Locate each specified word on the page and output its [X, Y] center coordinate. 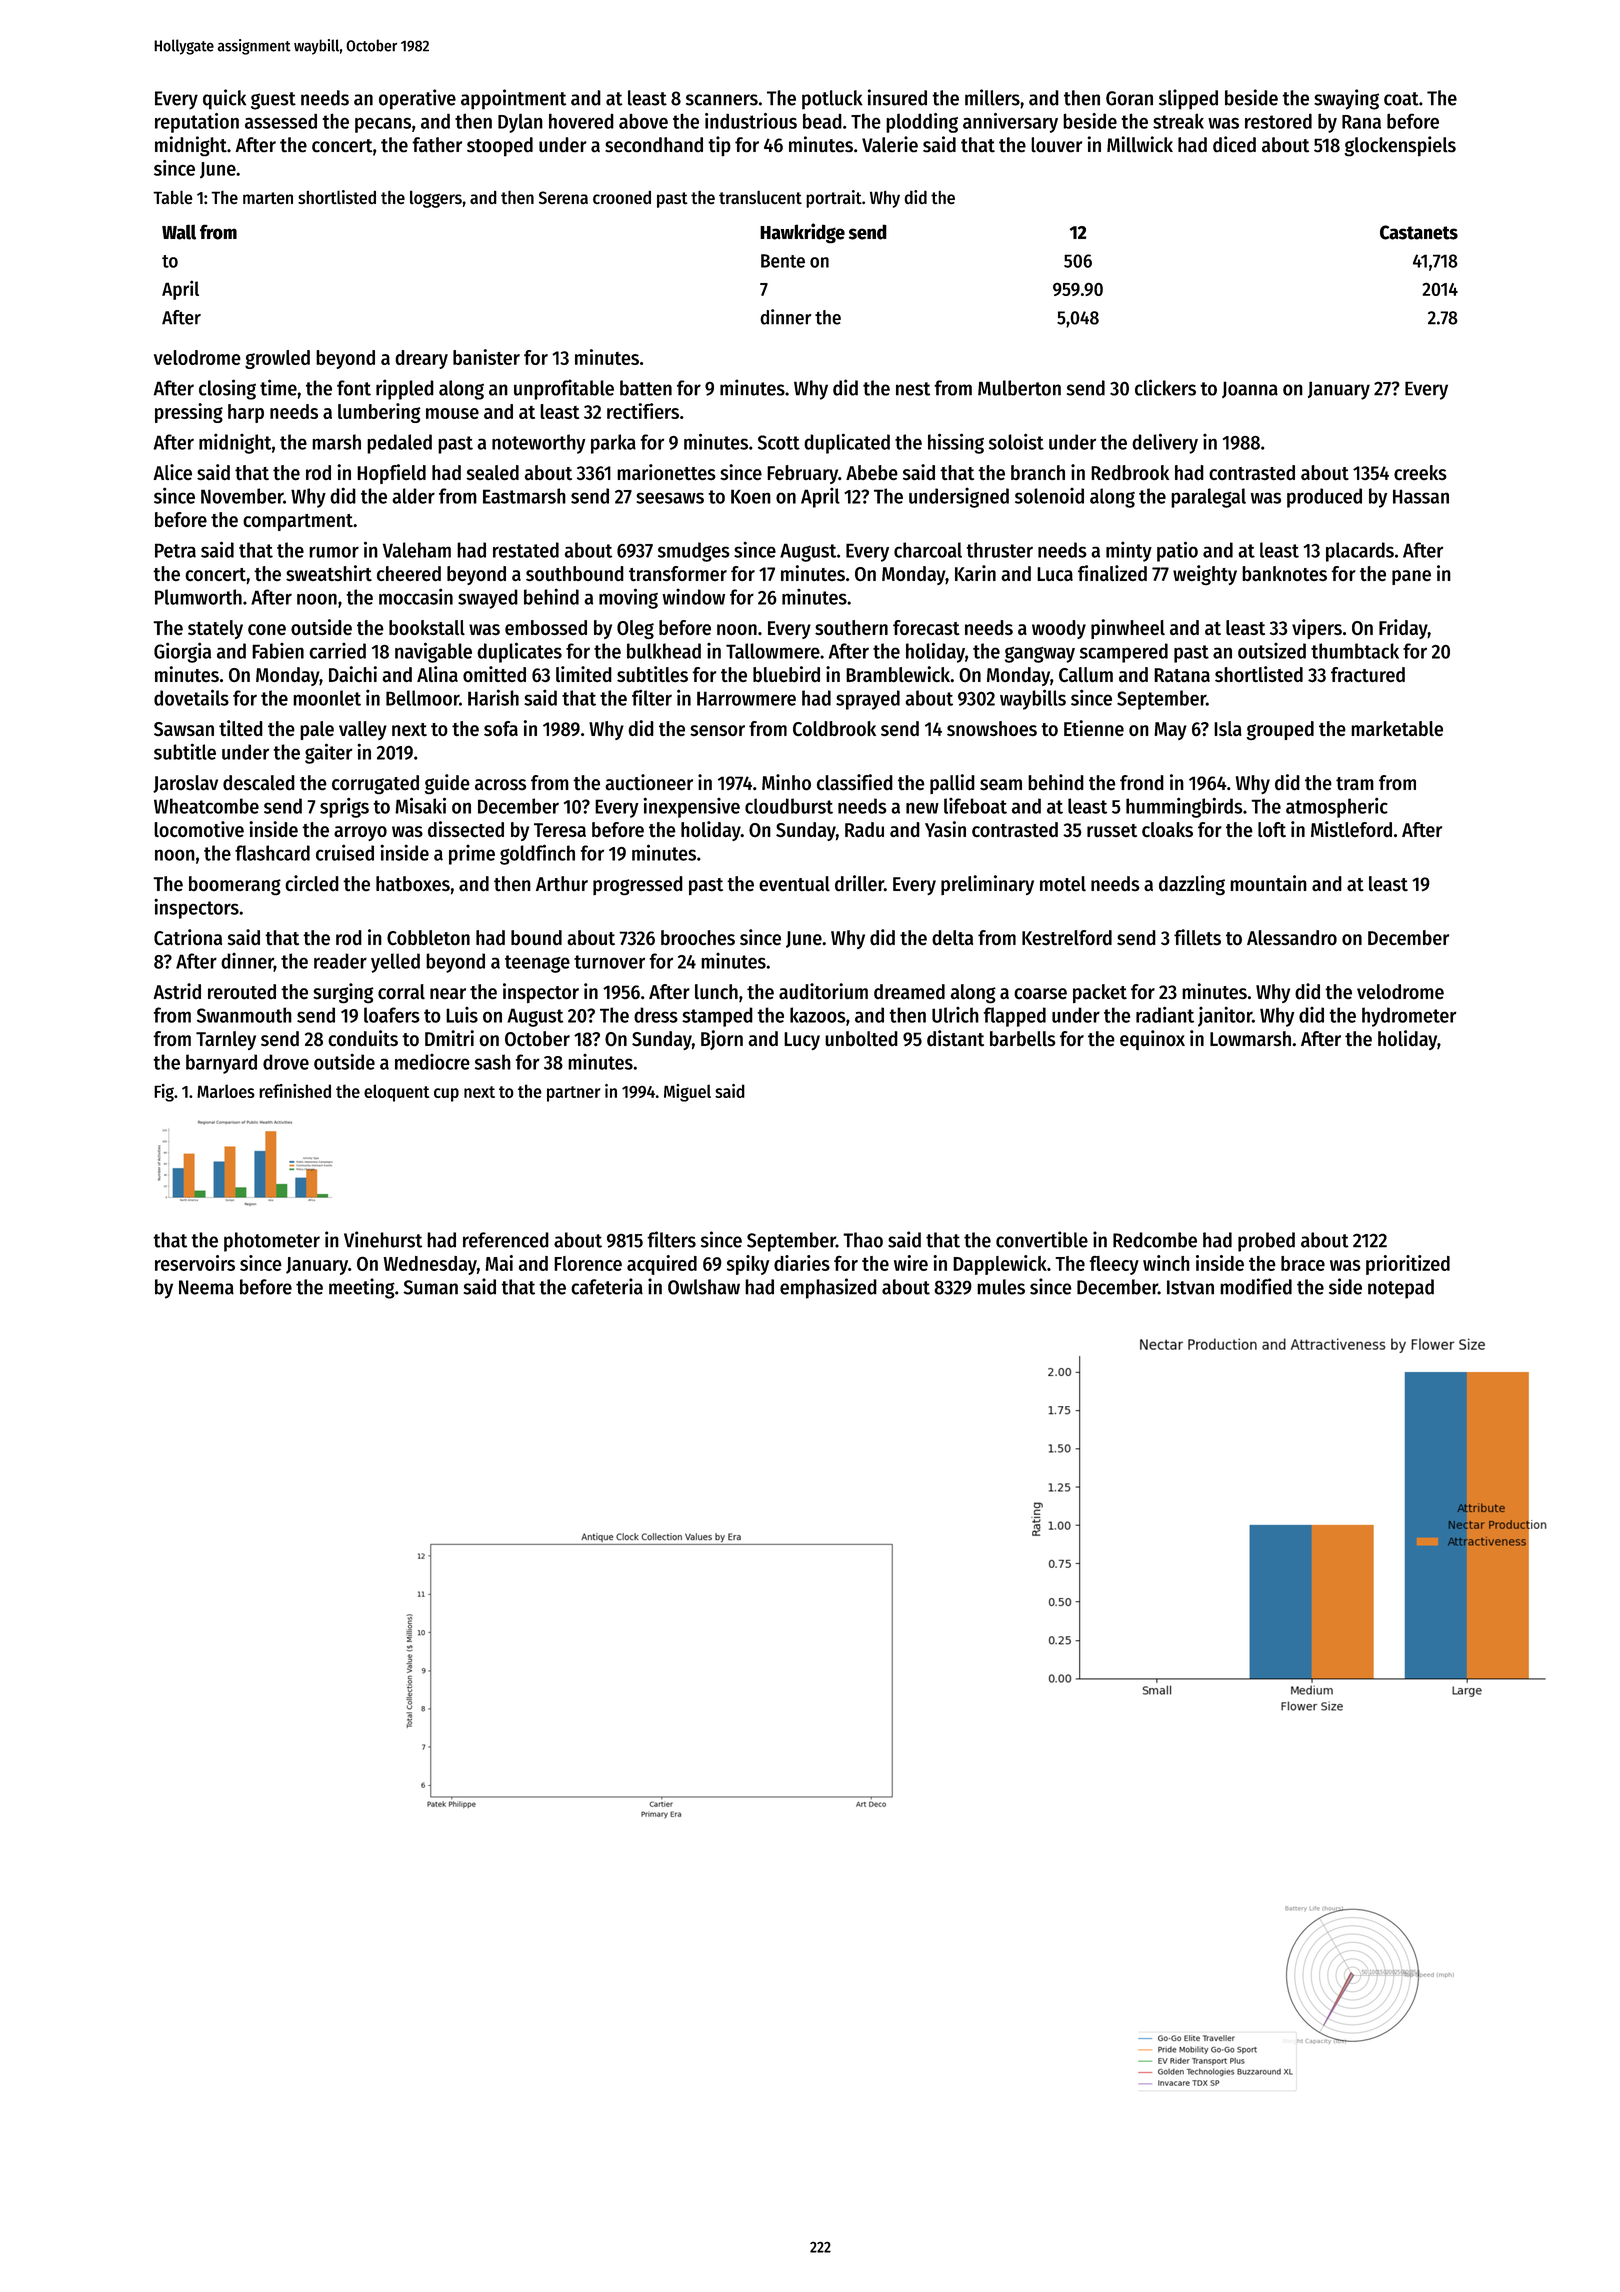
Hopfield [391, 474]
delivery [1165, 443]
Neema [206, 1287]
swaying [1346, 99]
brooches [698, 937]
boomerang [235, 885]
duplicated [847, 443]
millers [992, 97]
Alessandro [1292, 938]
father [437, 145]
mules [1001, 1287]
